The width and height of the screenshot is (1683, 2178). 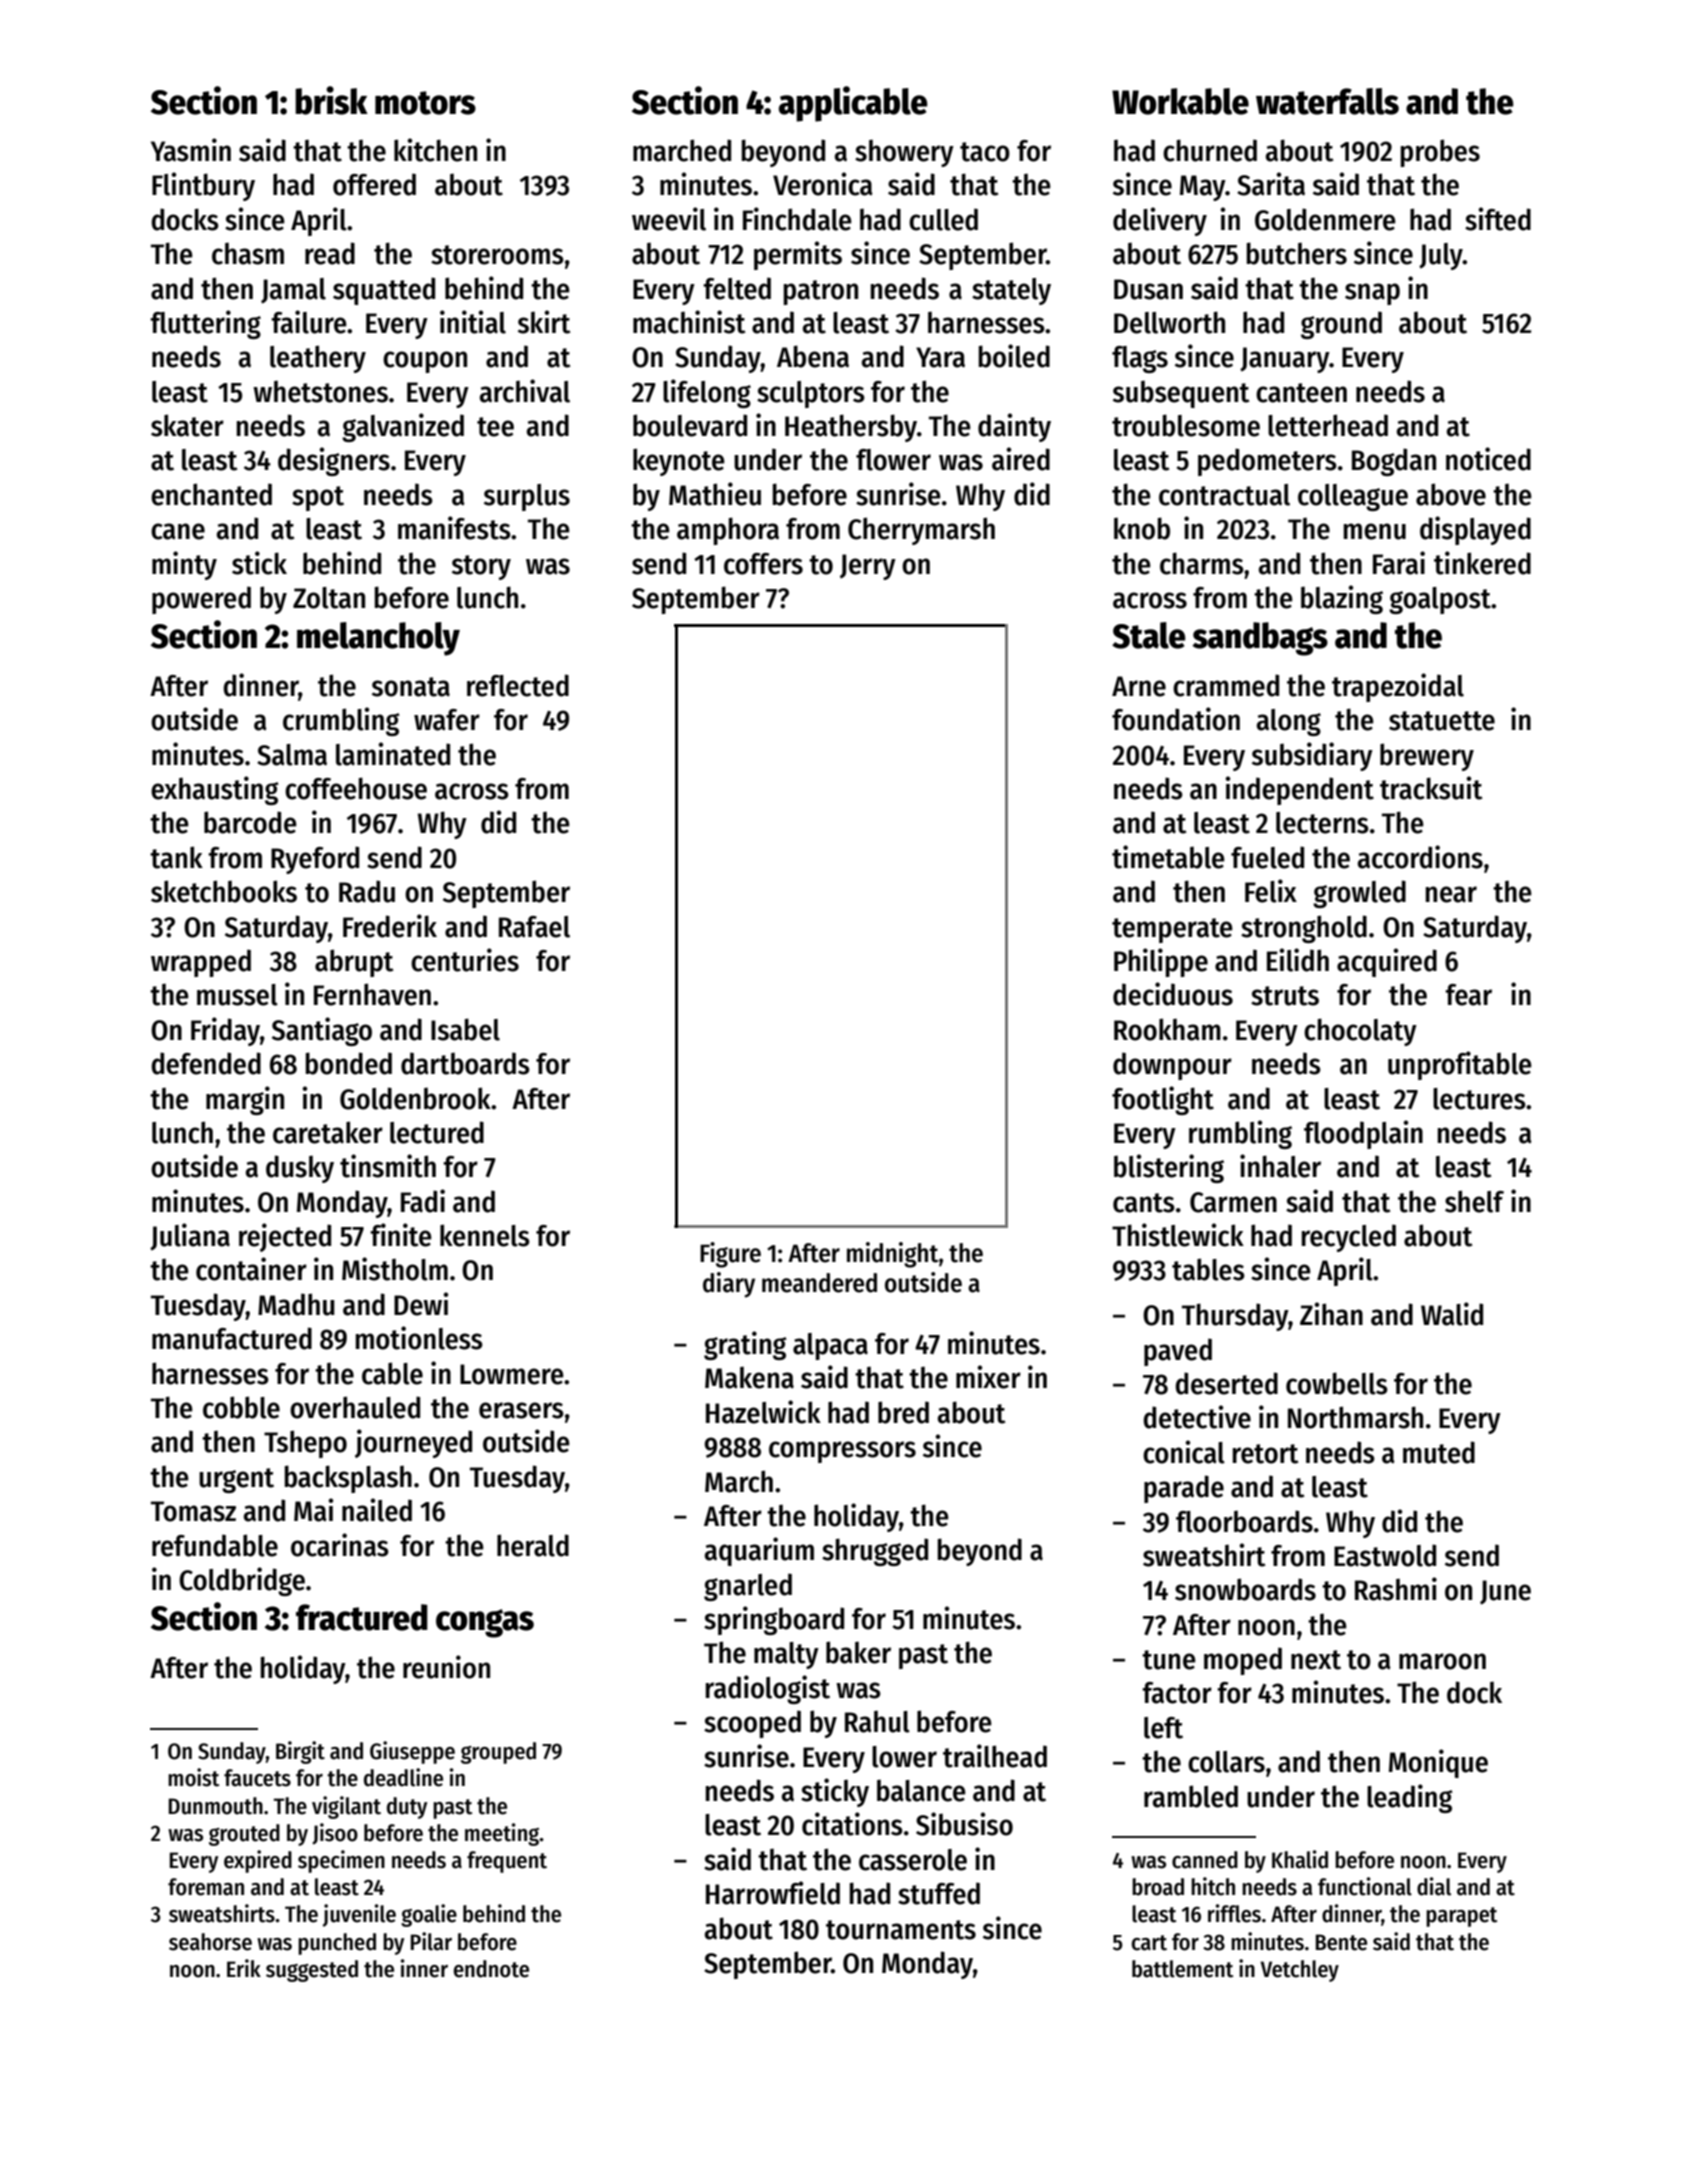 I want to click on Veronica, so click(x=823, y=184).
